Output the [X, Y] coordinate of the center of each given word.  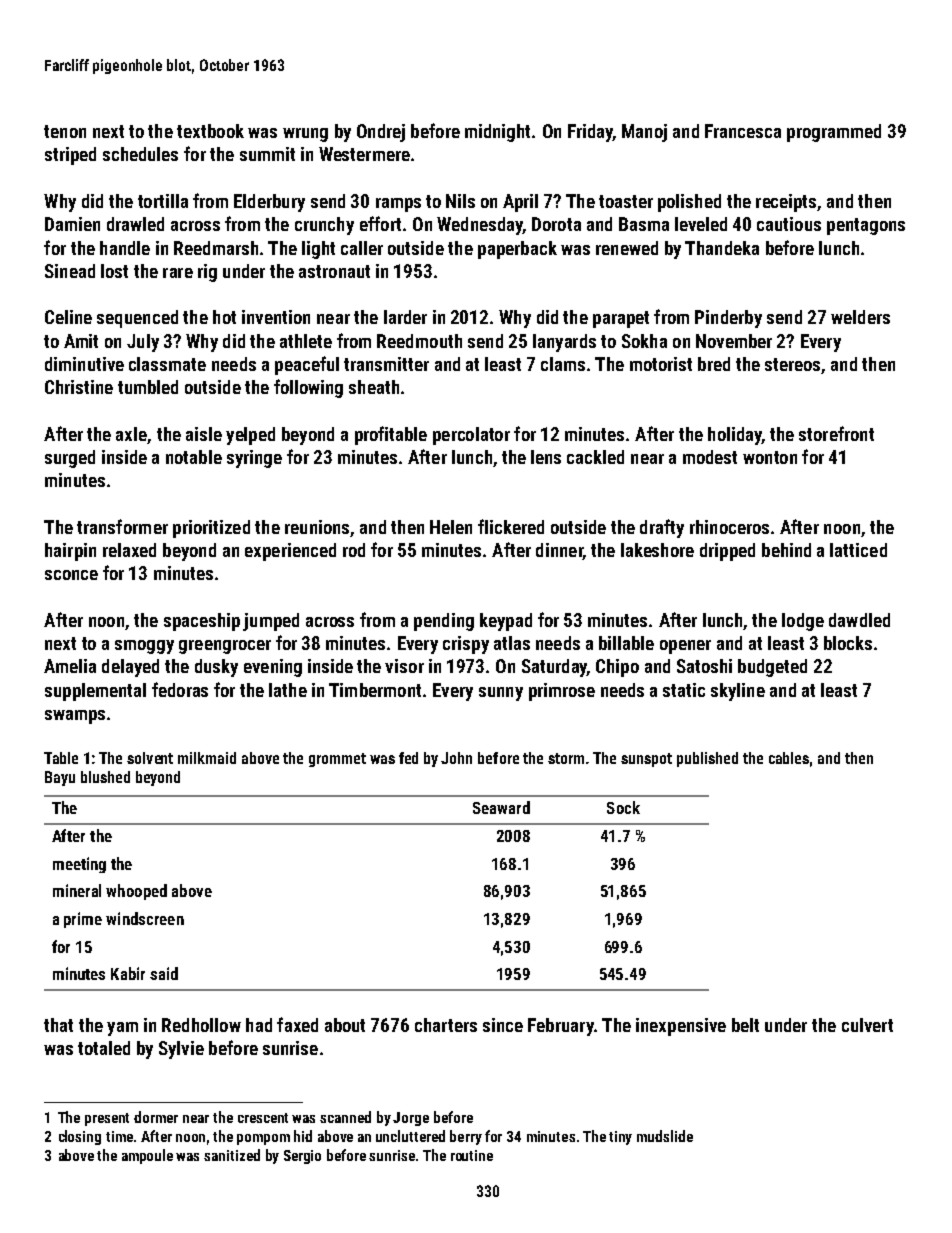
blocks [848, 643]
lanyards [564, 343]
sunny [501, 694]
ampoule [147, 1156]
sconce [71, 575]
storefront [836, 433]
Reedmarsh [216, 248]
